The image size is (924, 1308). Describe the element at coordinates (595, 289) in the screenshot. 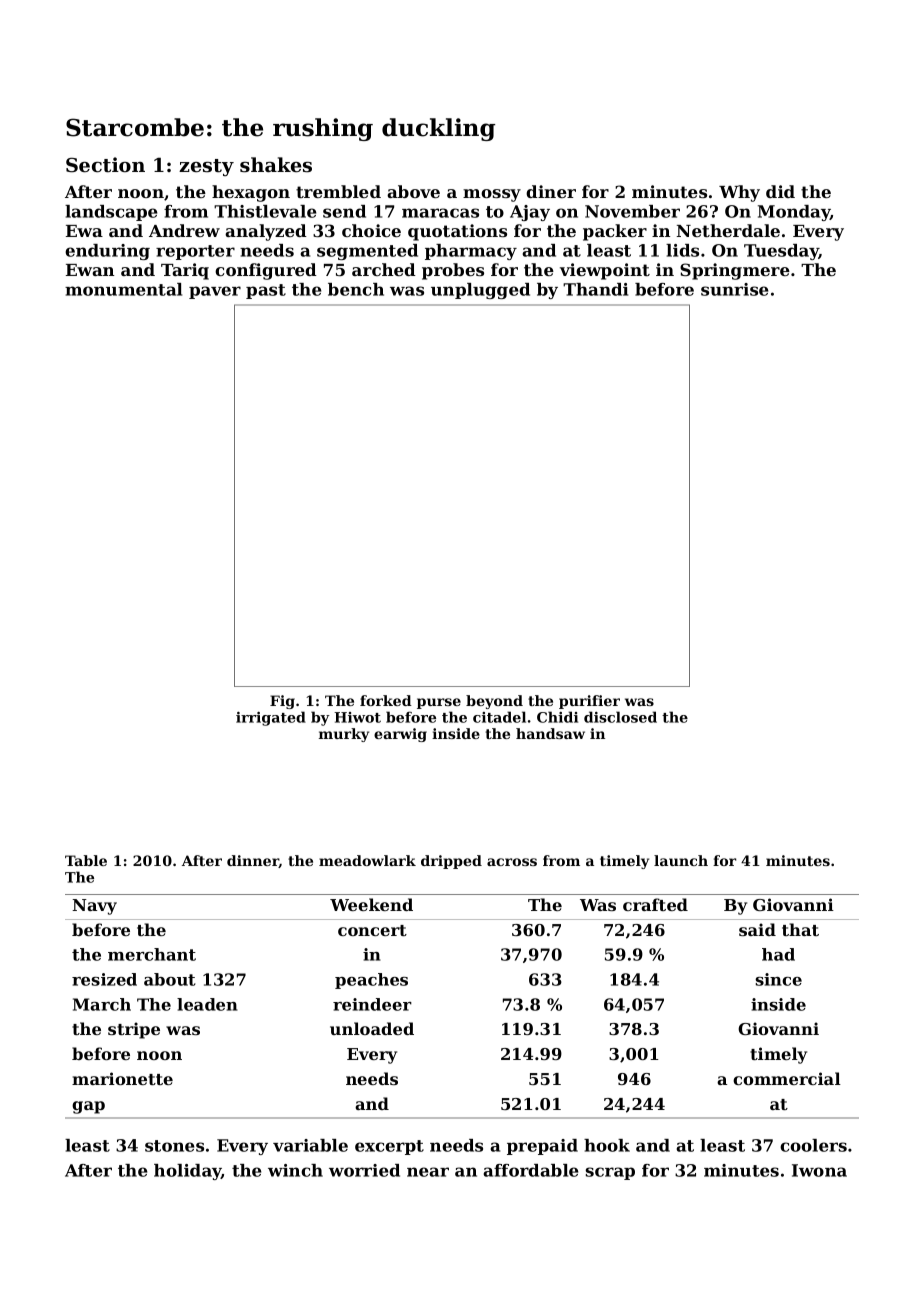

I see `Thandi` at that location.
